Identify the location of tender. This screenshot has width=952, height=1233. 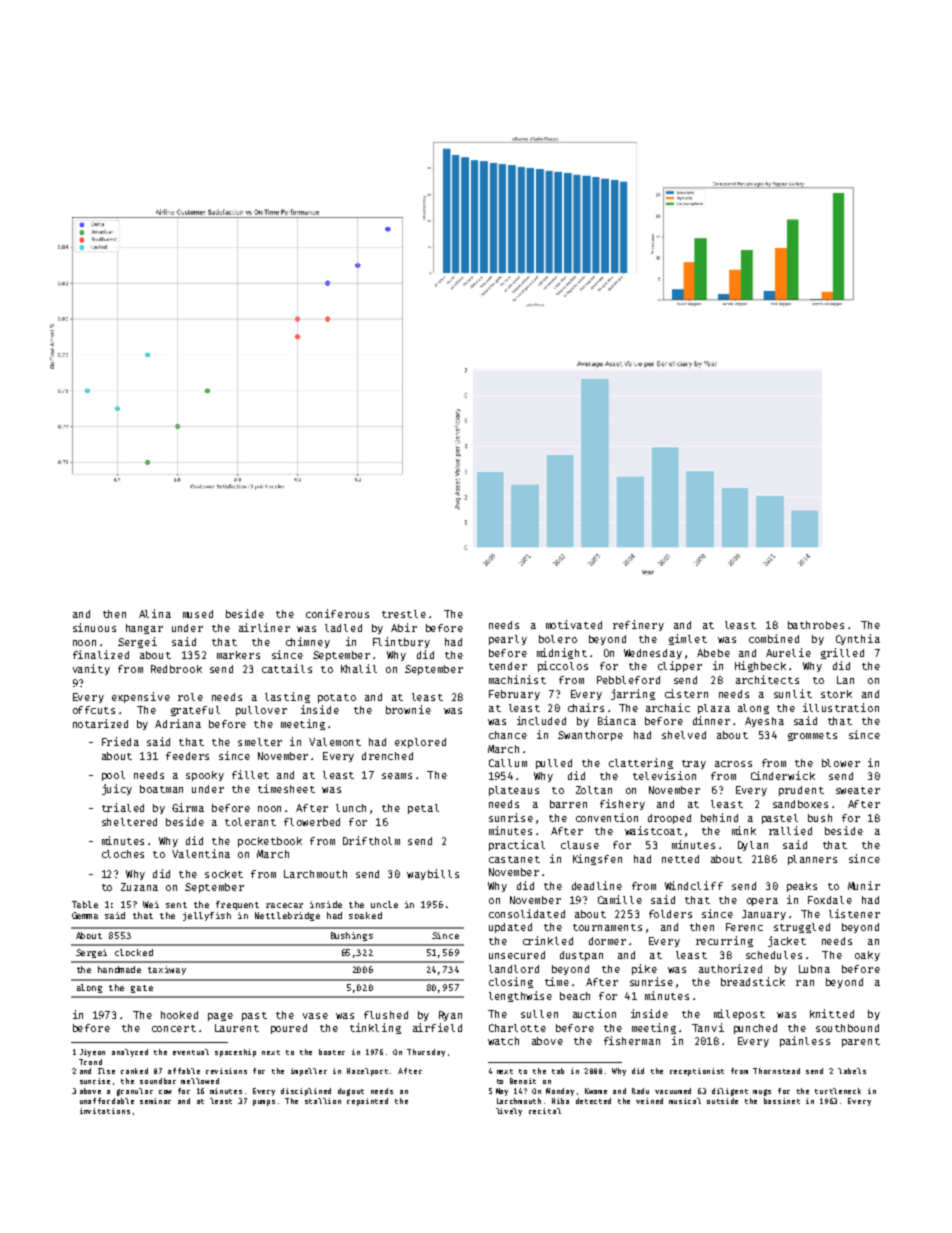
(508, 666).
